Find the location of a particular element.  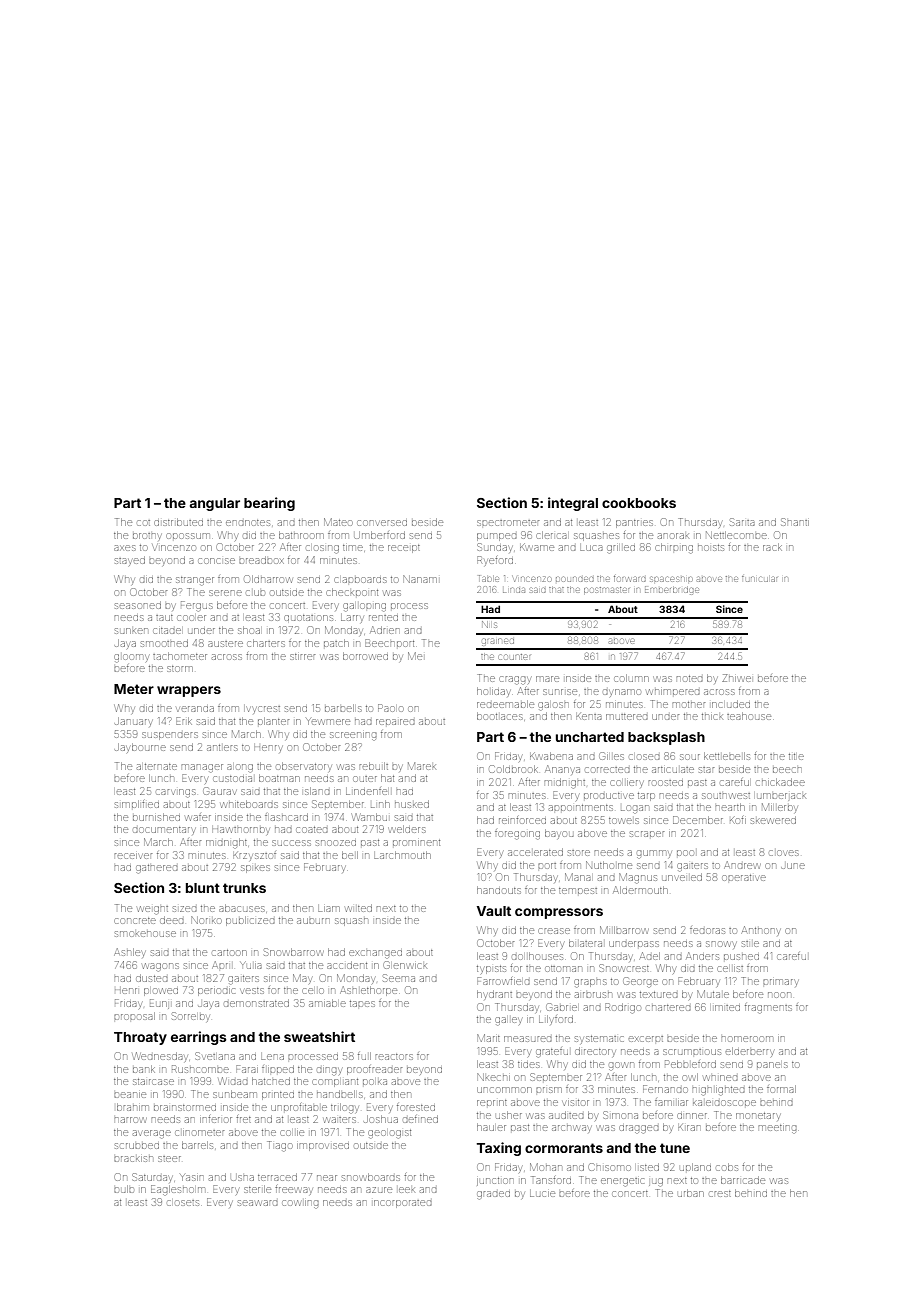

integral is located at coordinates (573, 504).
